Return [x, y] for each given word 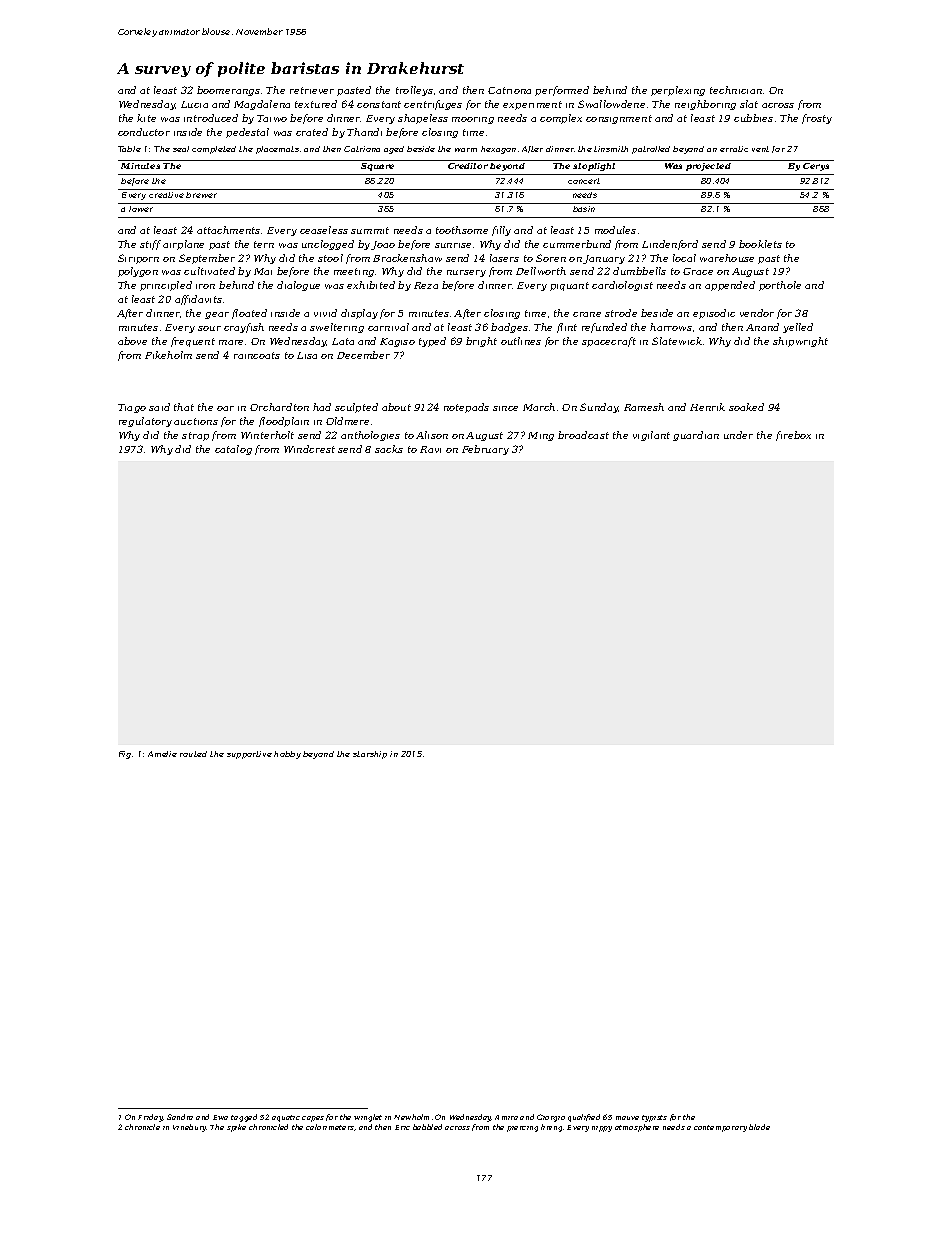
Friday [150, 1118]
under [738, 435]
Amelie [162, 754]
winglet [368, 1118]
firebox [793, 436]
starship [370, 755]
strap [195, 436]
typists [654, 1118]
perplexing [678, 91]
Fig [125, 755]
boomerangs [228, 91]
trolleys [414, 91]
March [539, 407]
